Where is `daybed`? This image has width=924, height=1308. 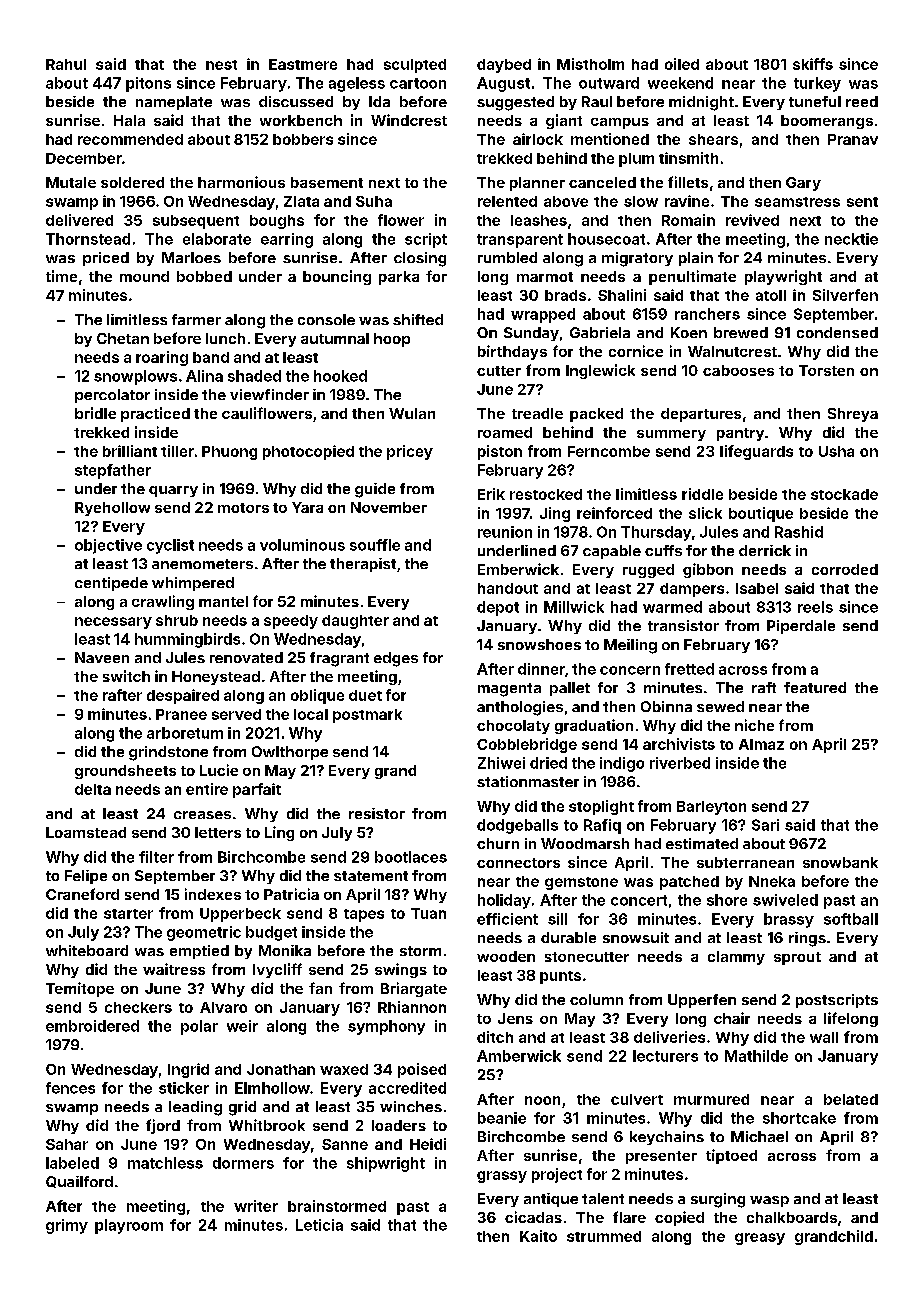 daybed is located at coordinates (504, 66).
